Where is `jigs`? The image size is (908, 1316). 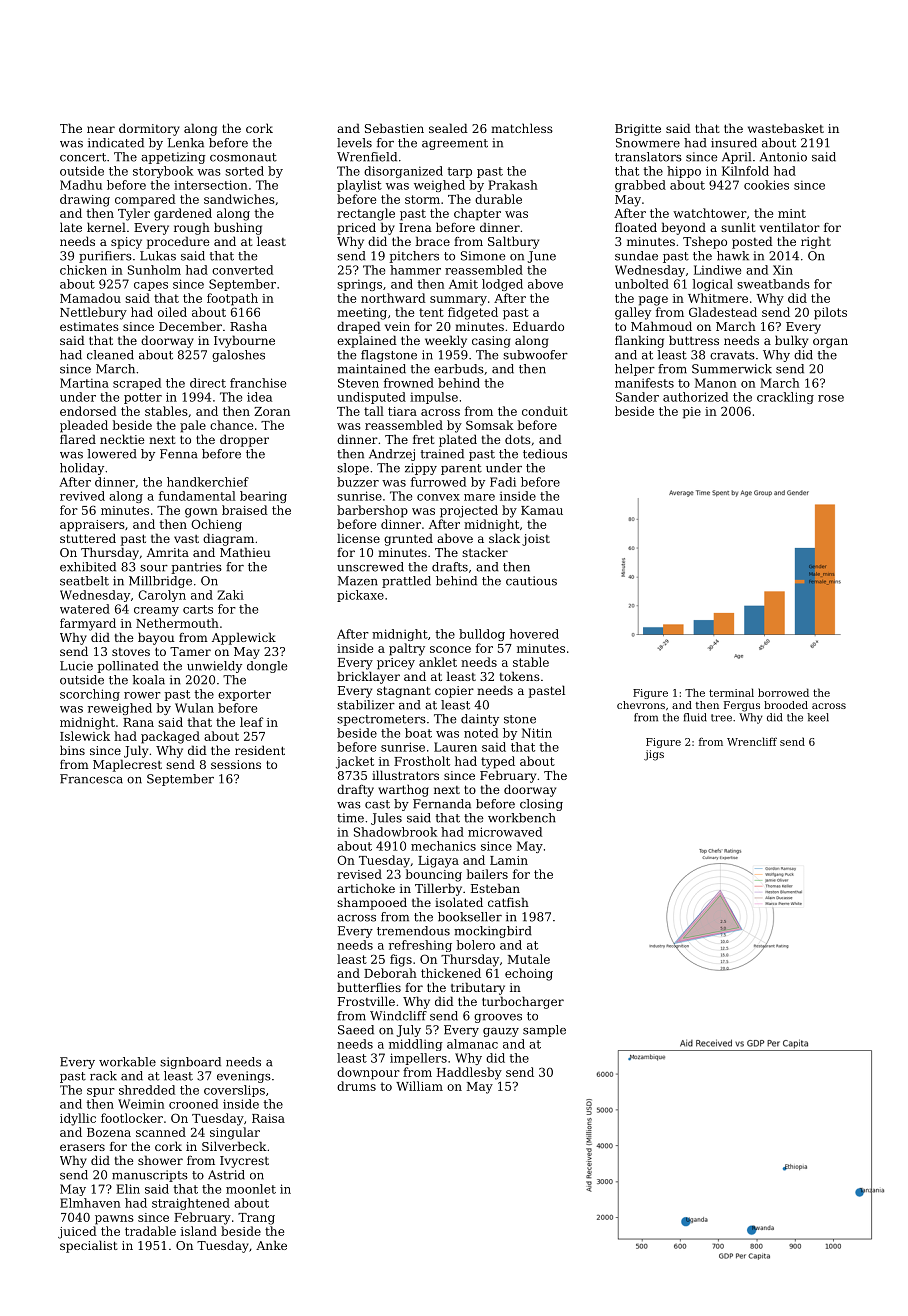 jigs is located at coordinates (654, 755).
